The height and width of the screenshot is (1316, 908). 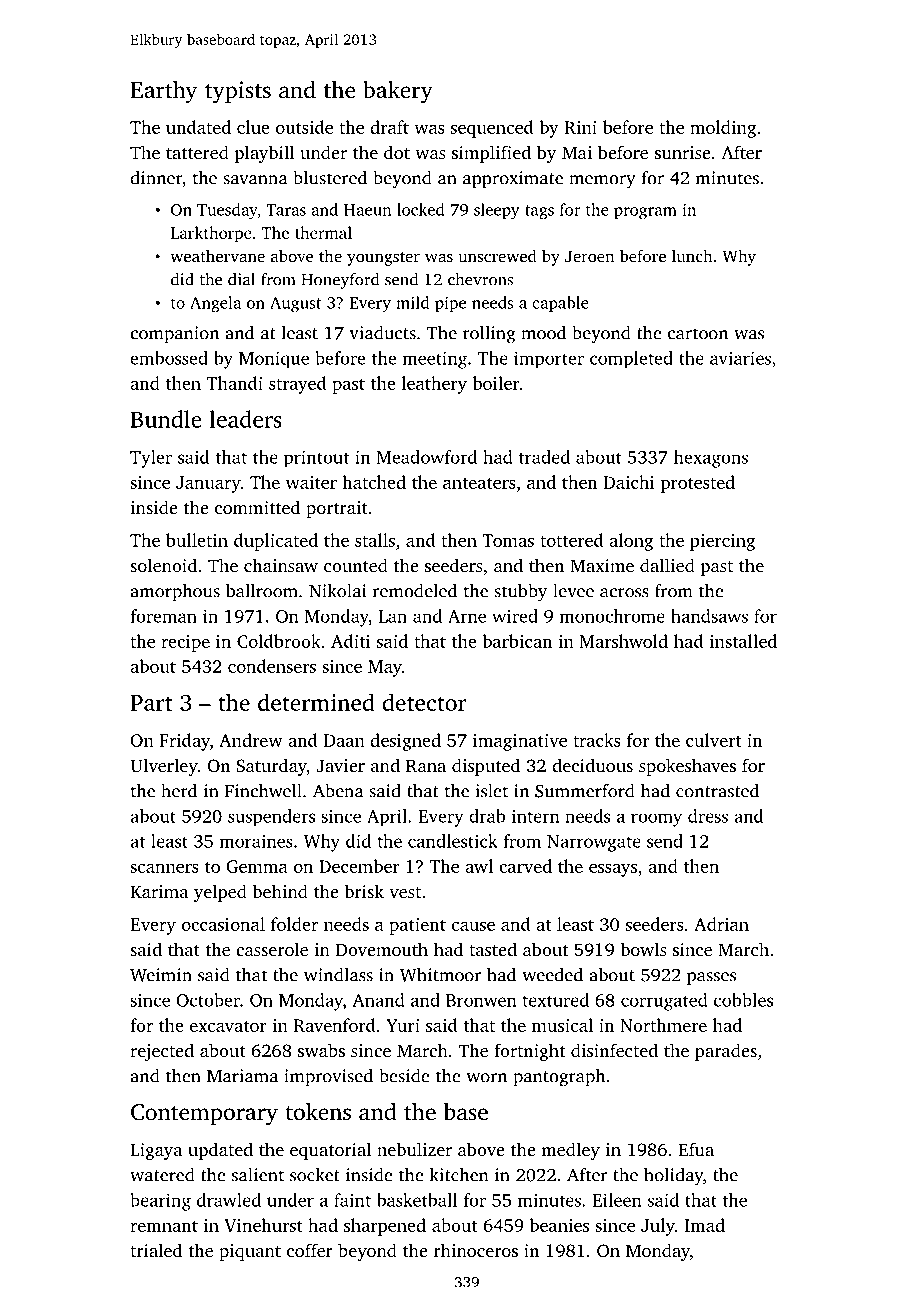 I want to click on completed, so click(x=631, y=360).
